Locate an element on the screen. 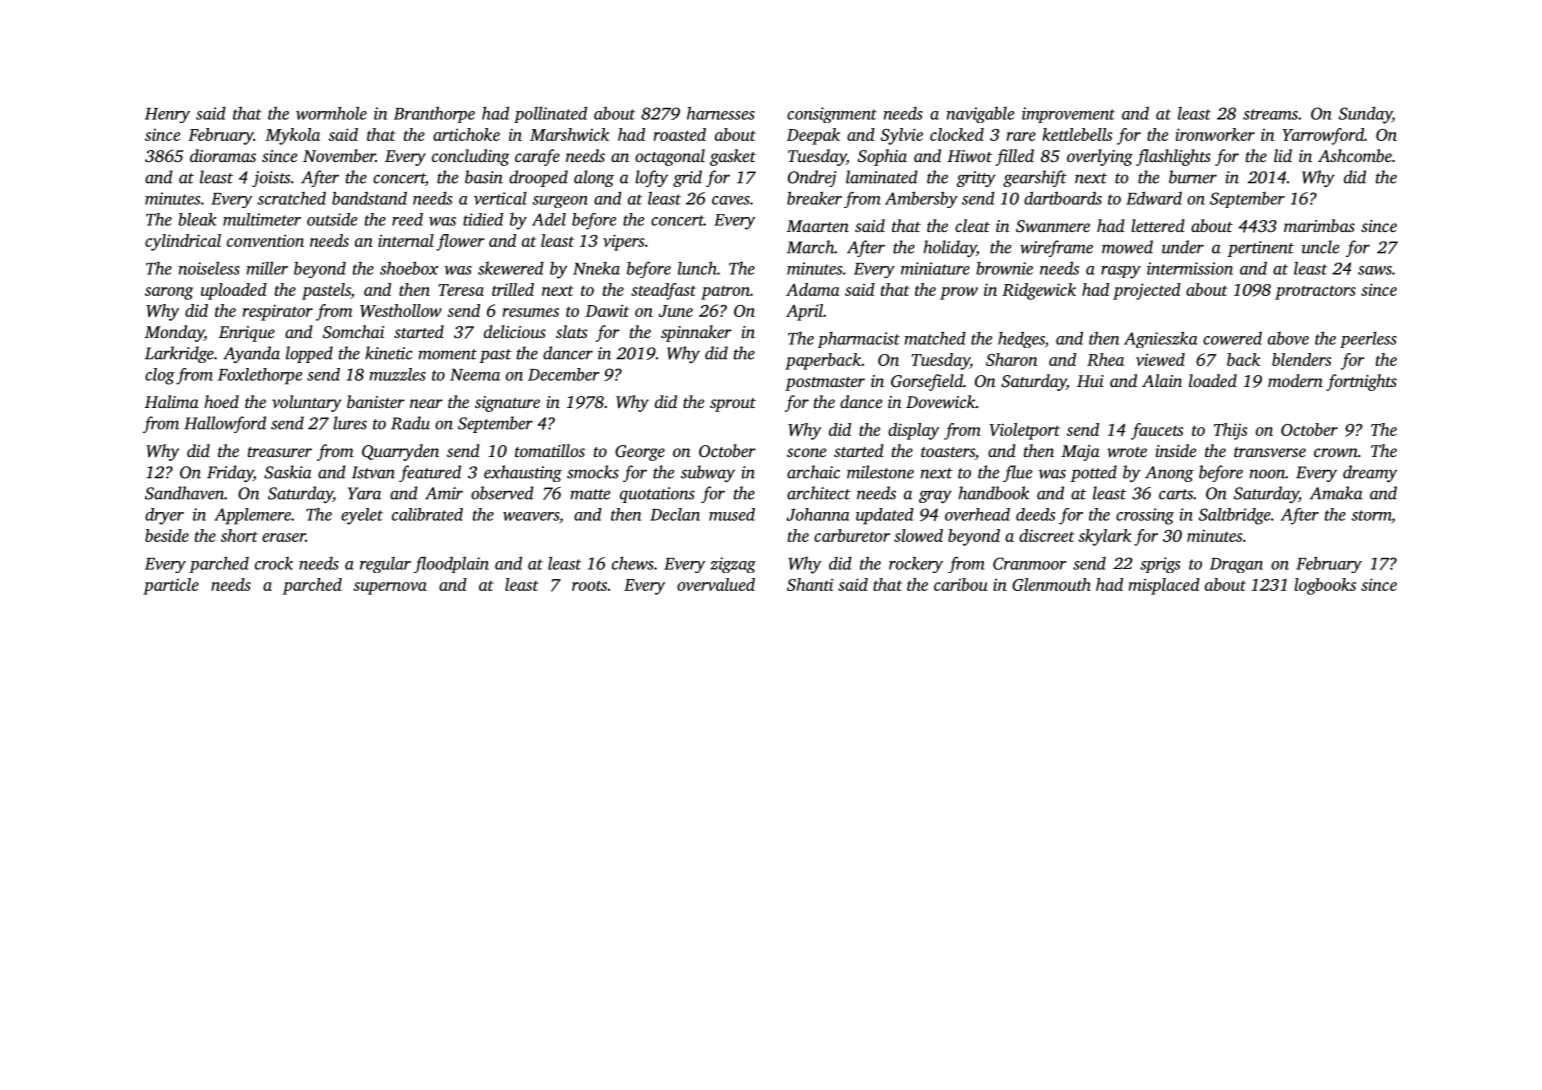  near is located at coordinates (426, 403).
